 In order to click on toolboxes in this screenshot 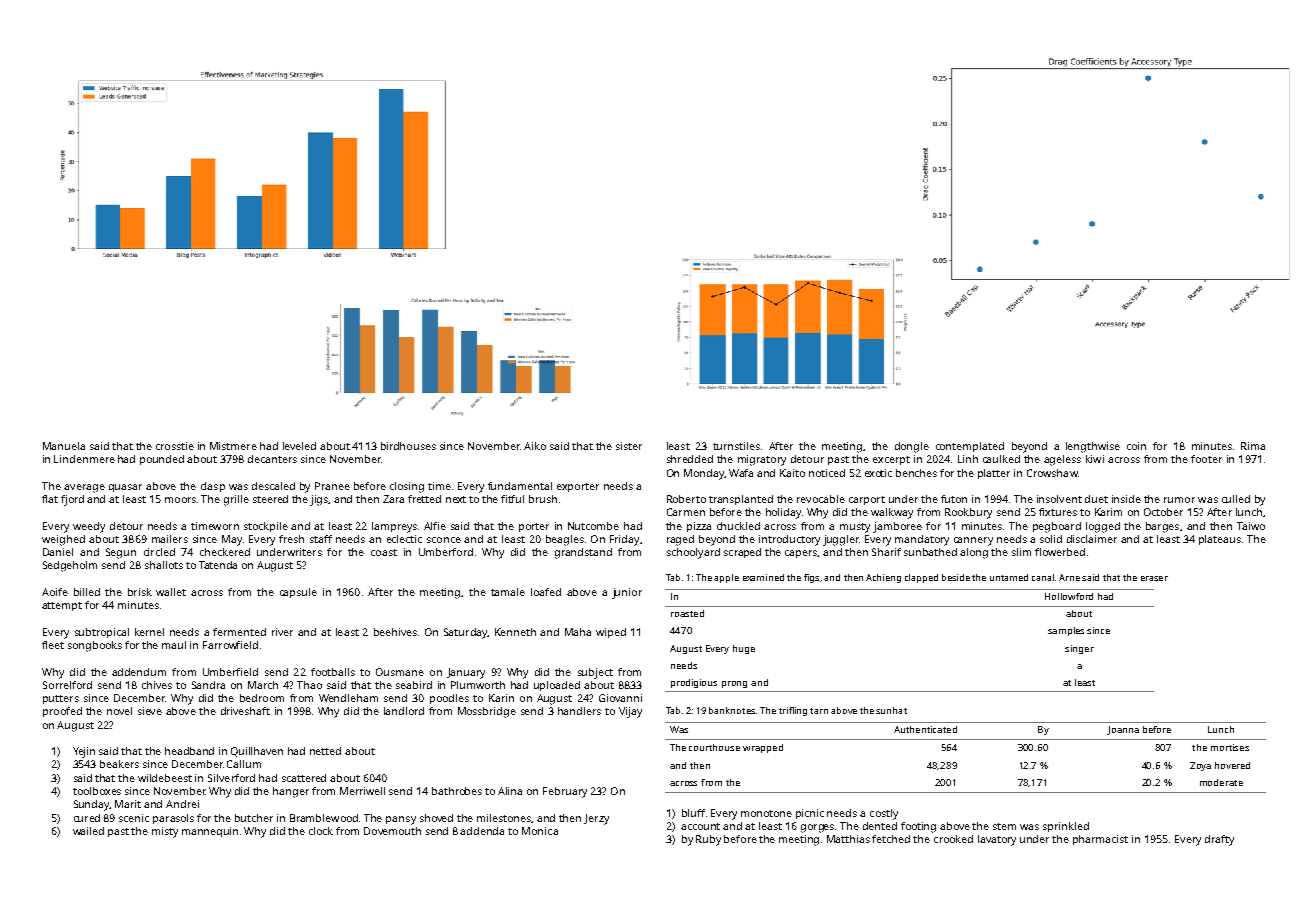, I will do `click(97, 791)`.
